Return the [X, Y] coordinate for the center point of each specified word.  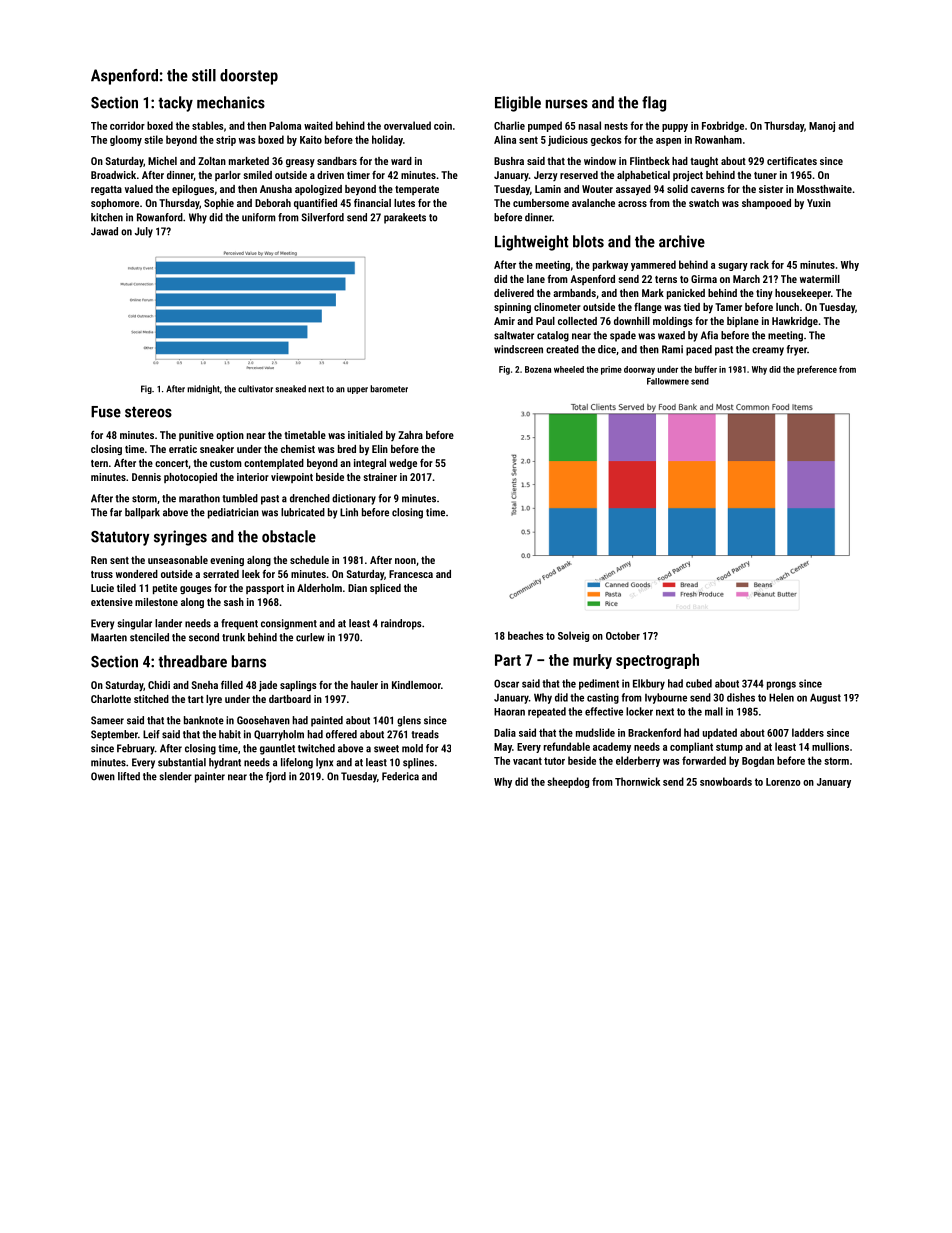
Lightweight [532, 243]
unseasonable [178, 560]
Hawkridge [795, 322]
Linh [349, 512]
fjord [276, 777]
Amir [504, 321]
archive [682, 241]
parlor [228, 176]
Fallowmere [668, 381]
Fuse [106, 412]
